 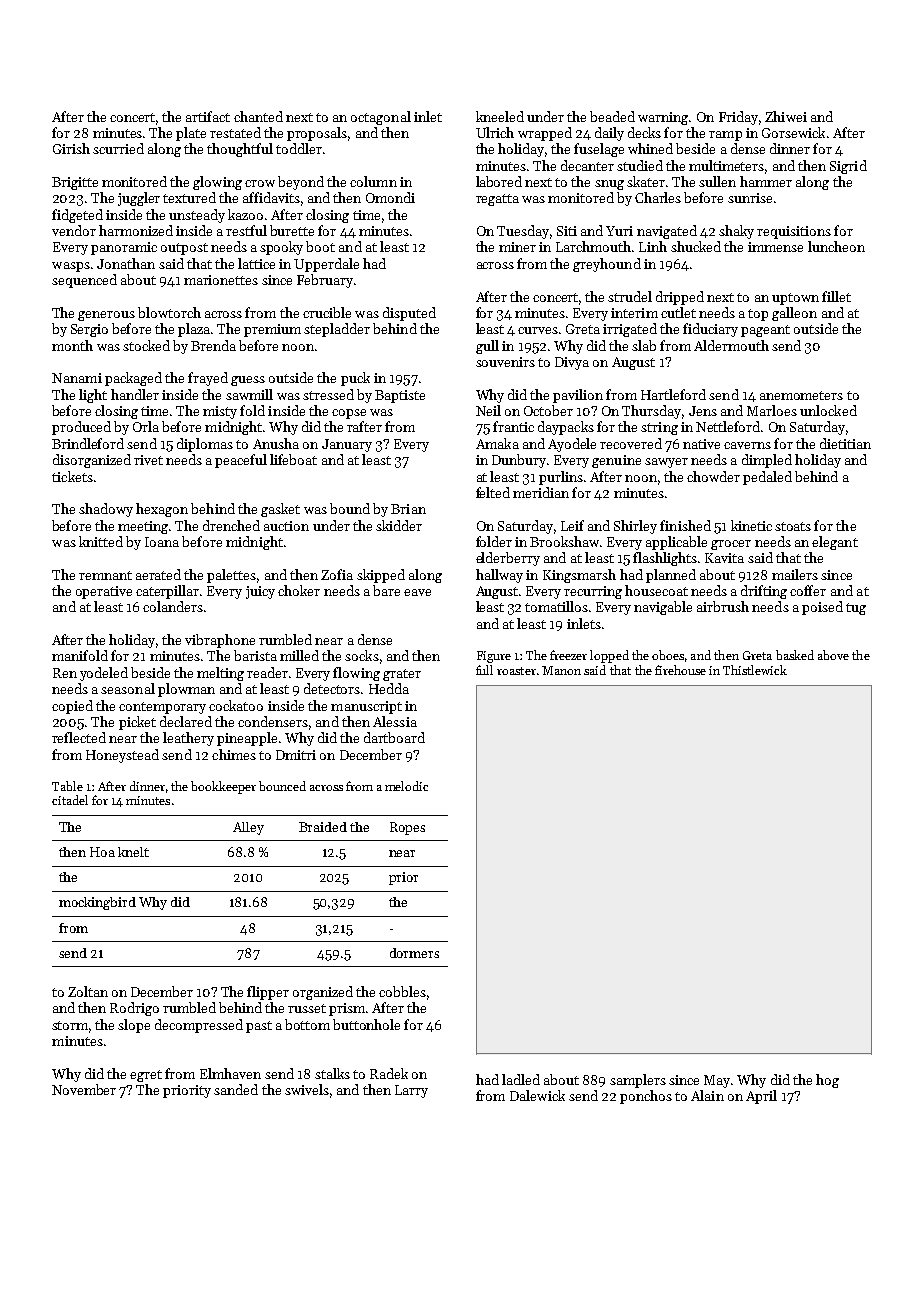 What do you see at coordinates (268, 993) in the screenshot?
I see `flipper` at bounding box center [268, 993].
